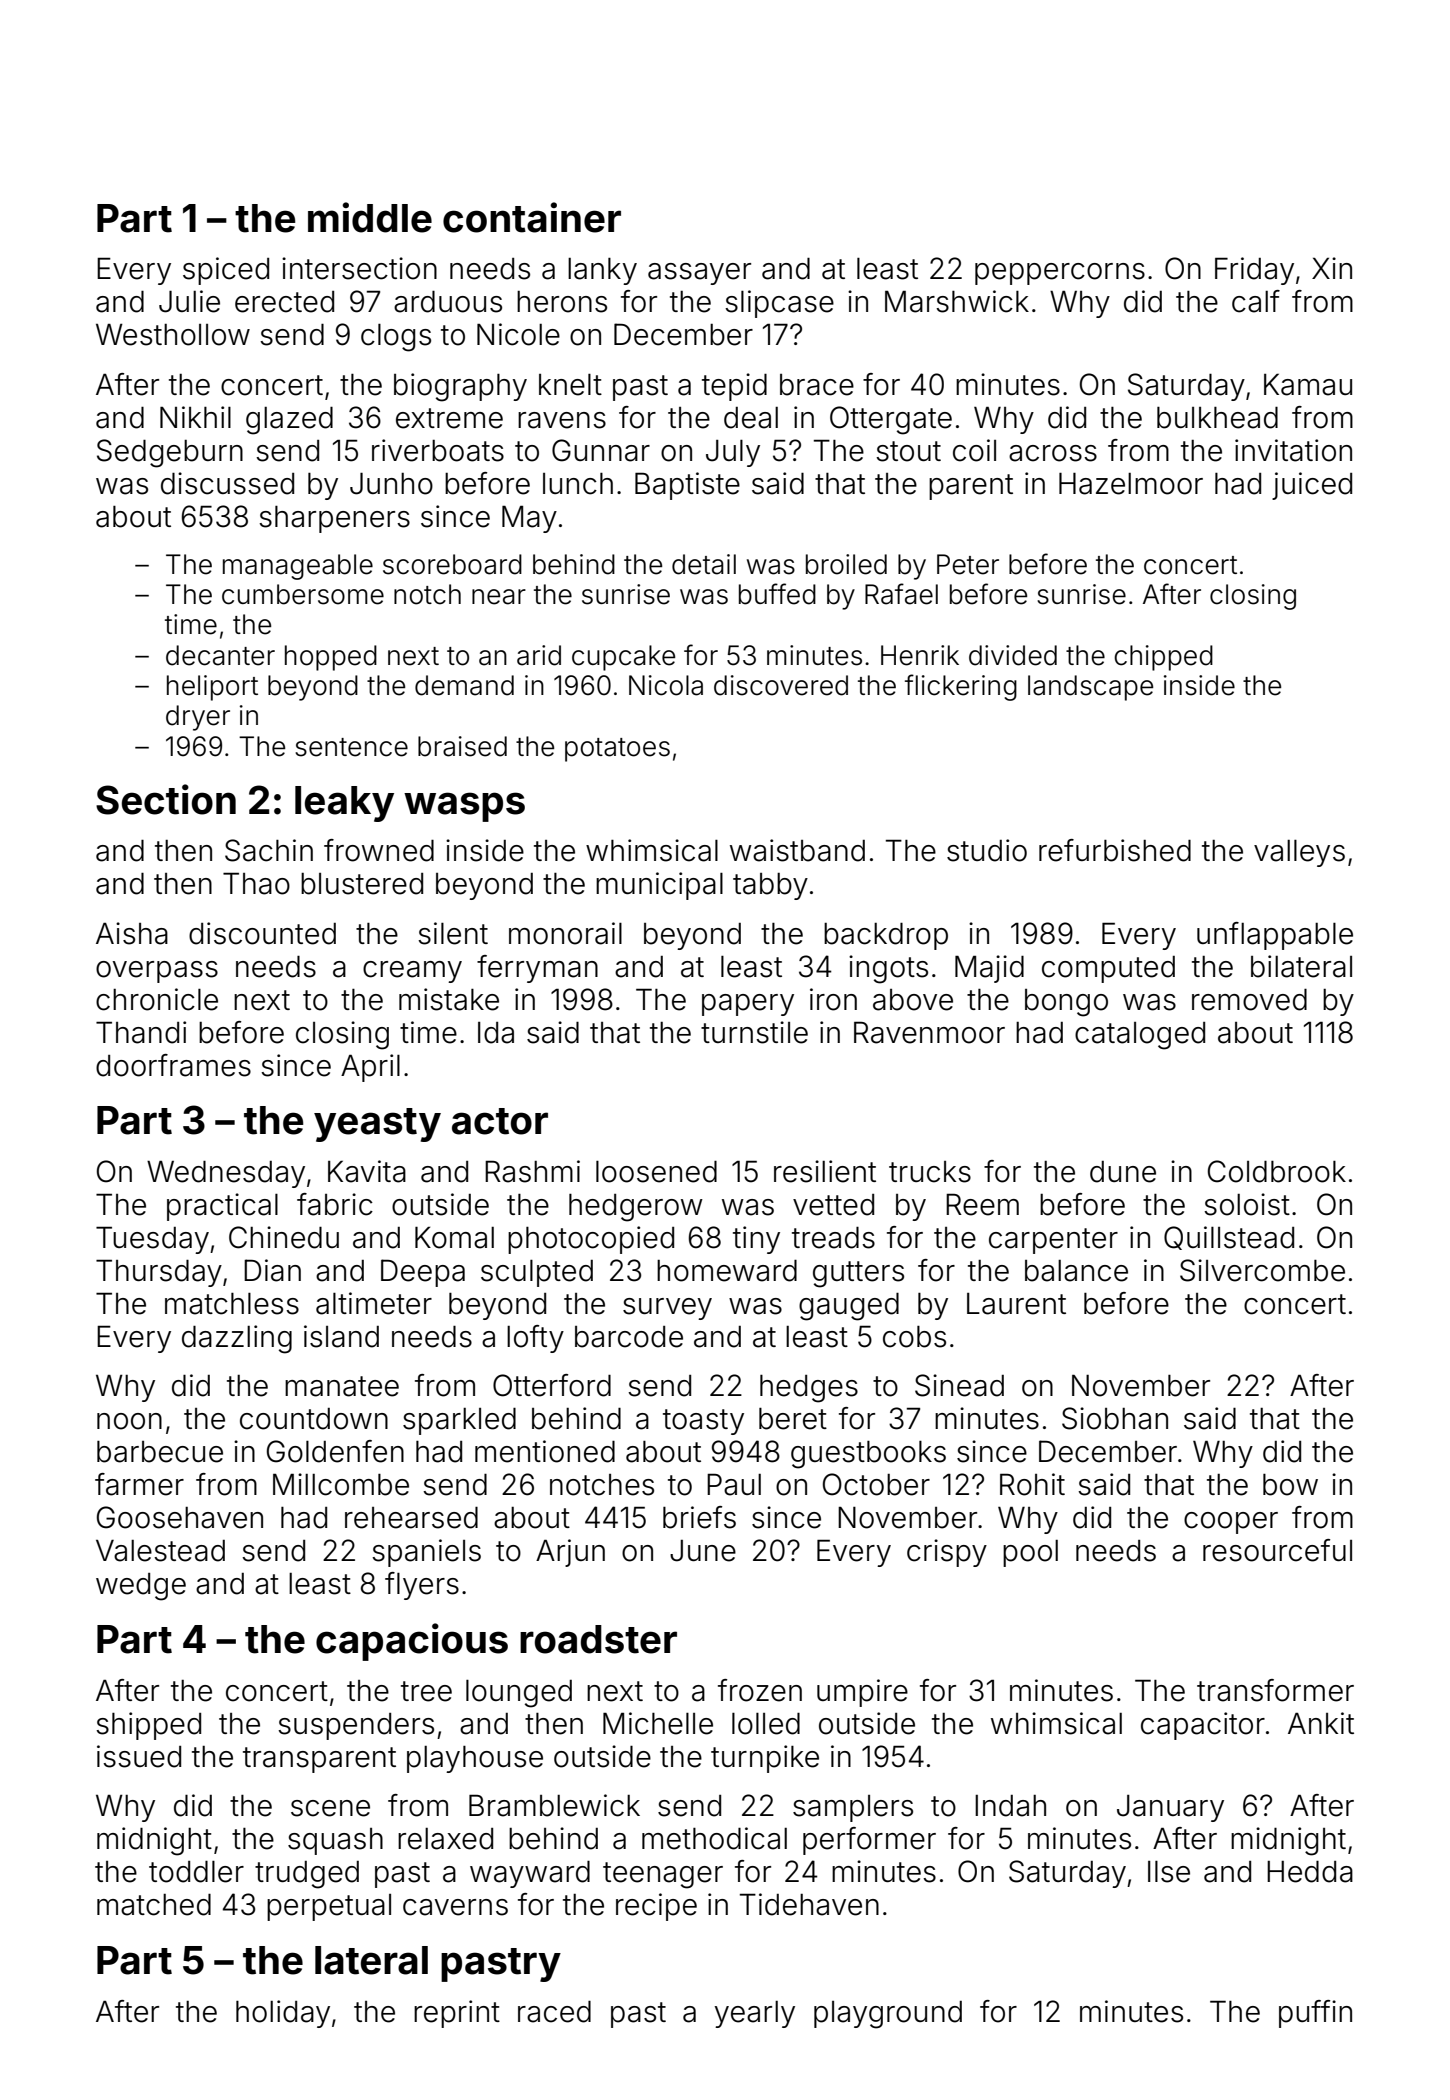 The image size is (1450, 2100). What do you see at coordinates (888, 2015) in the screenshot?
I see `playground` at bounding box center [888, 2015].
